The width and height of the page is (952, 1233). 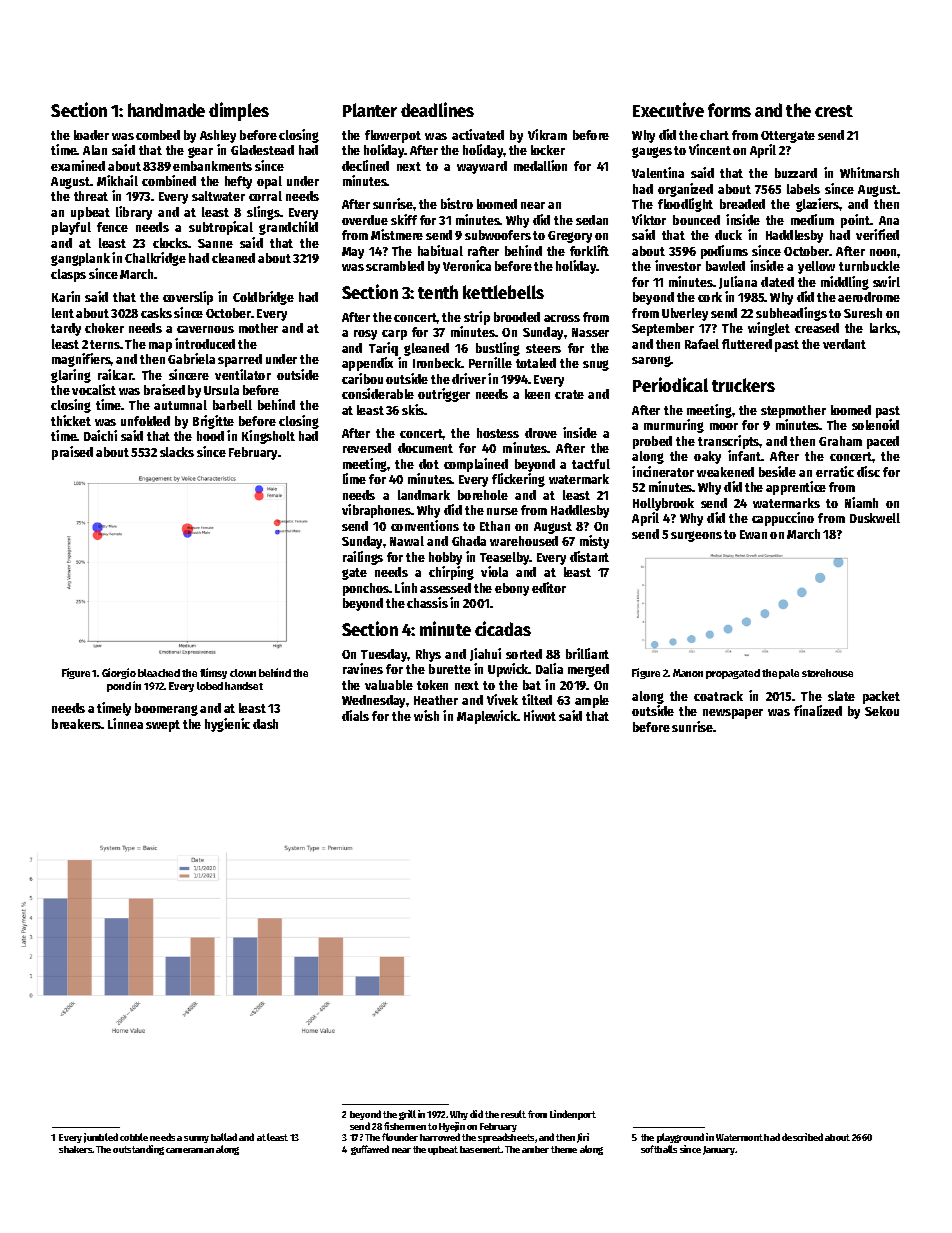 I want to click on storehouse, so click(x=827, y=673).
